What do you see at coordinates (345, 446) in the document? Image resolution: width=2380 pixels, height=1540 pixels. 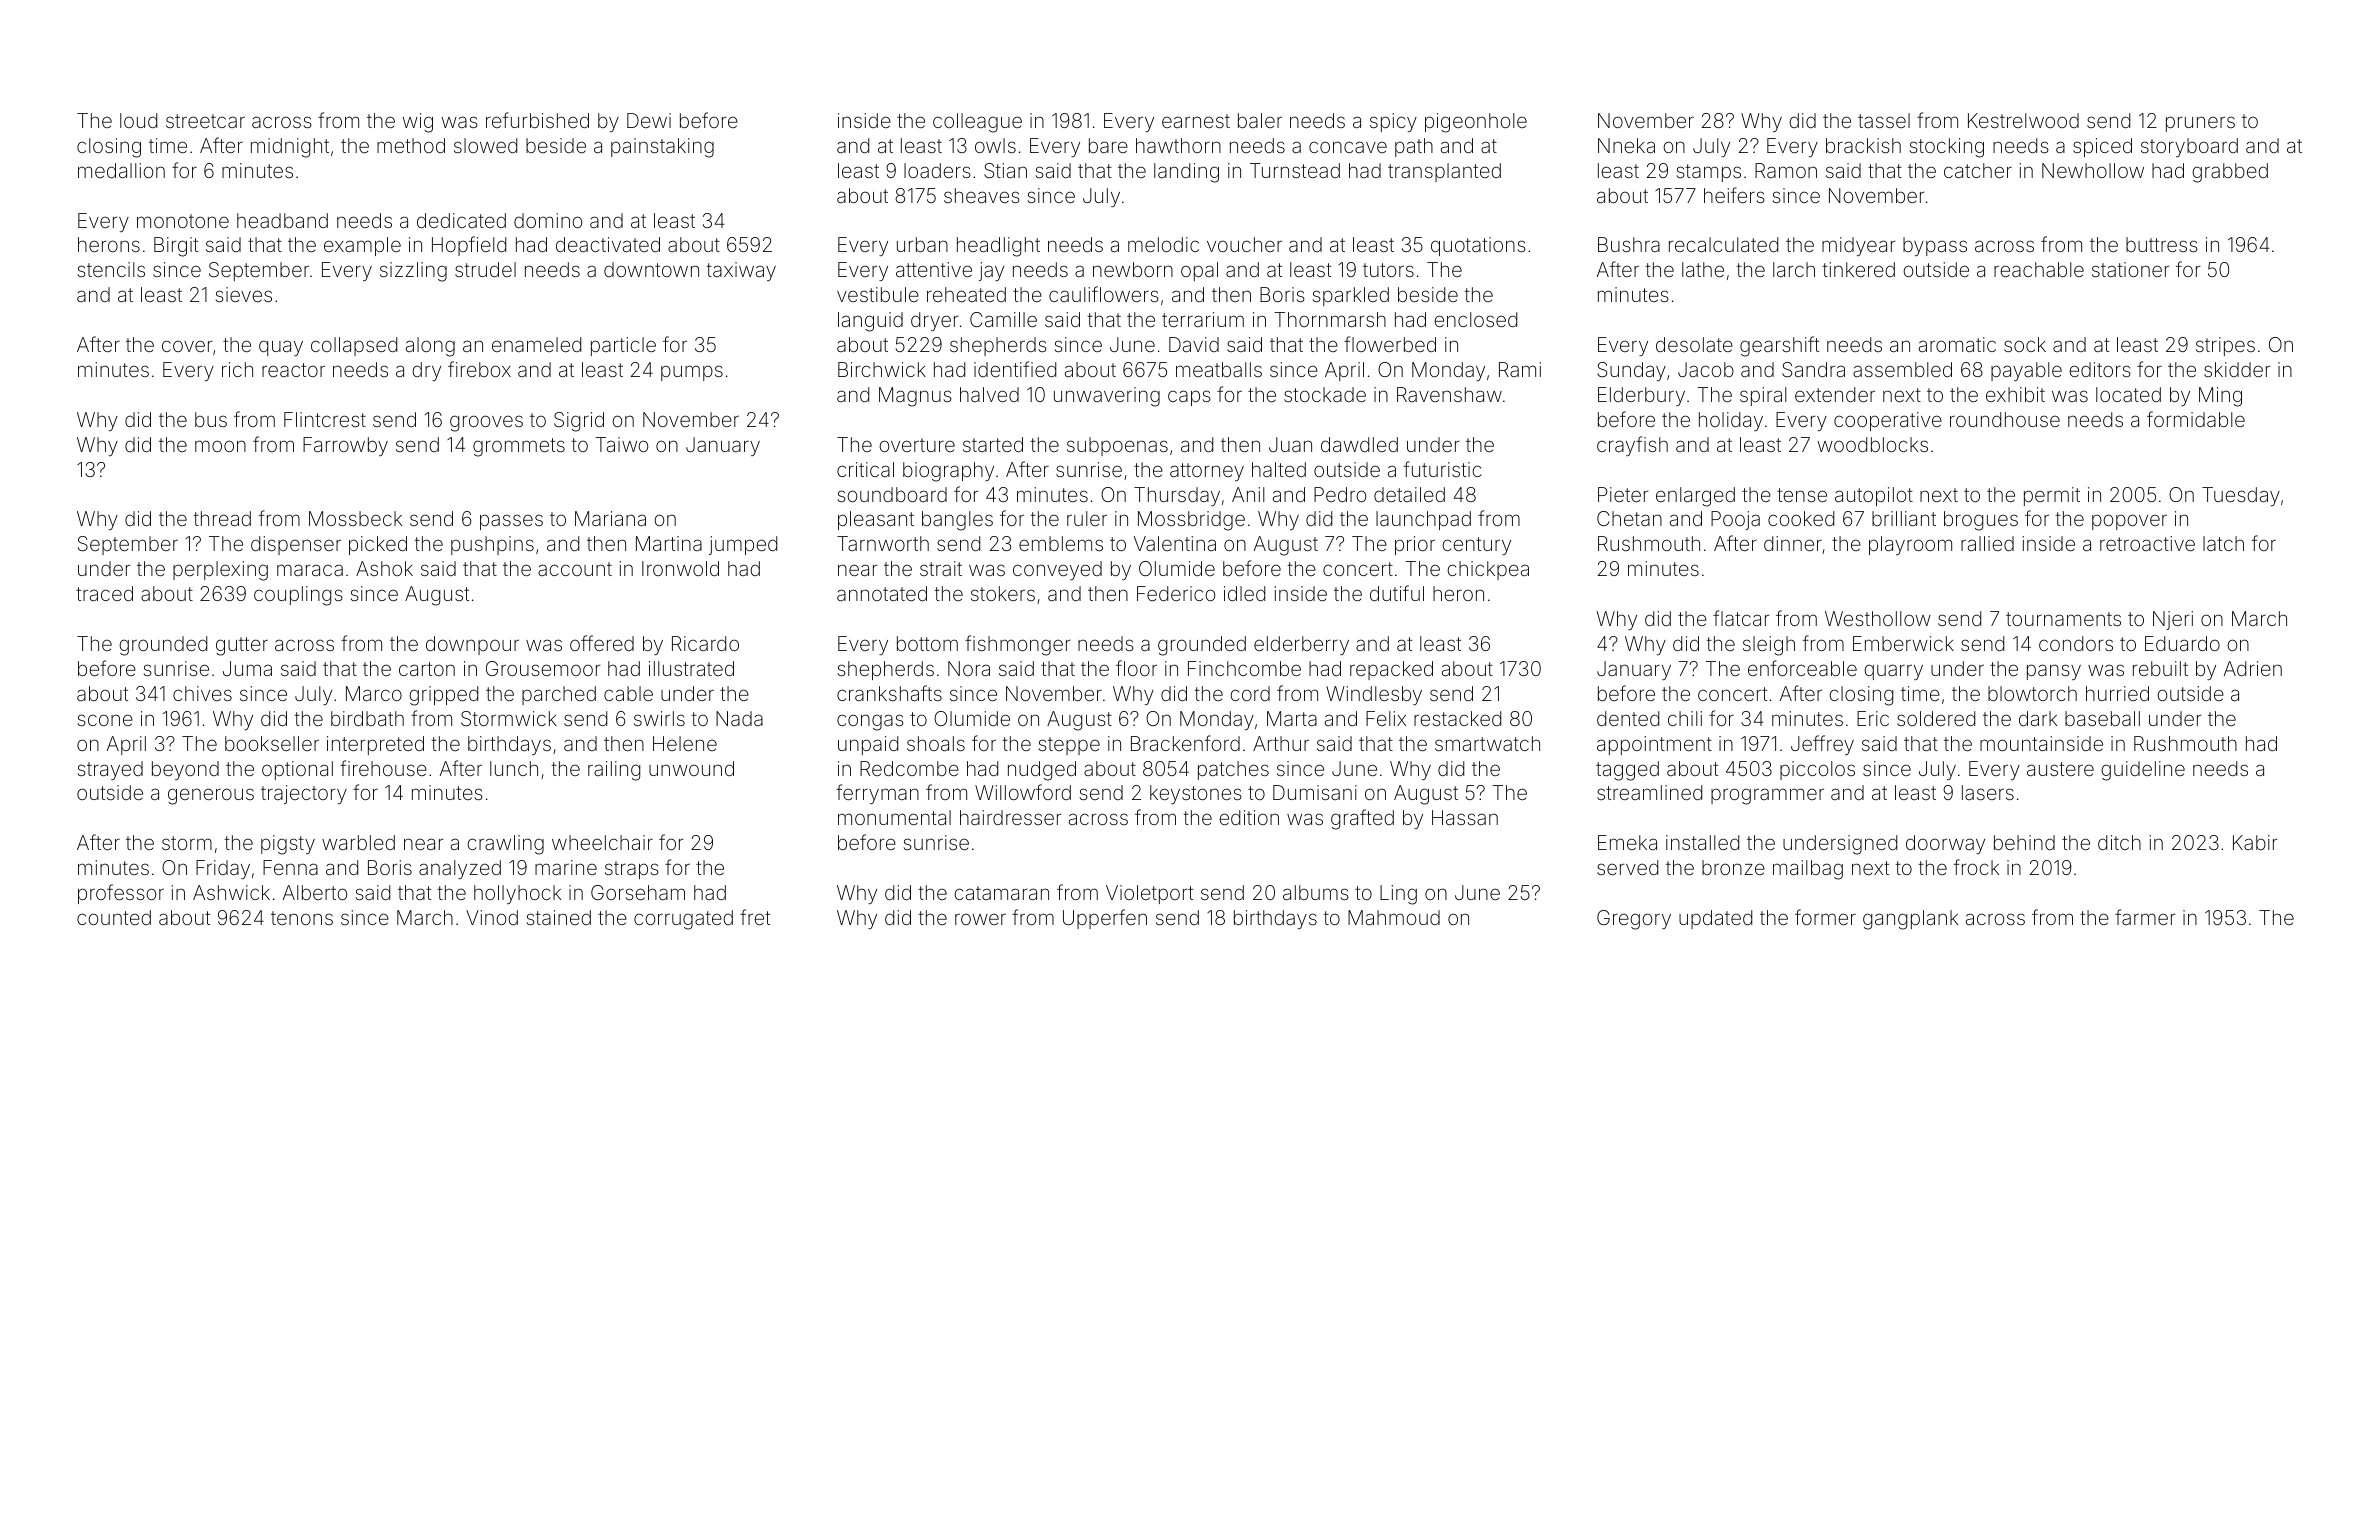 I see `Farrowby` at bounding box center [345, 446].
